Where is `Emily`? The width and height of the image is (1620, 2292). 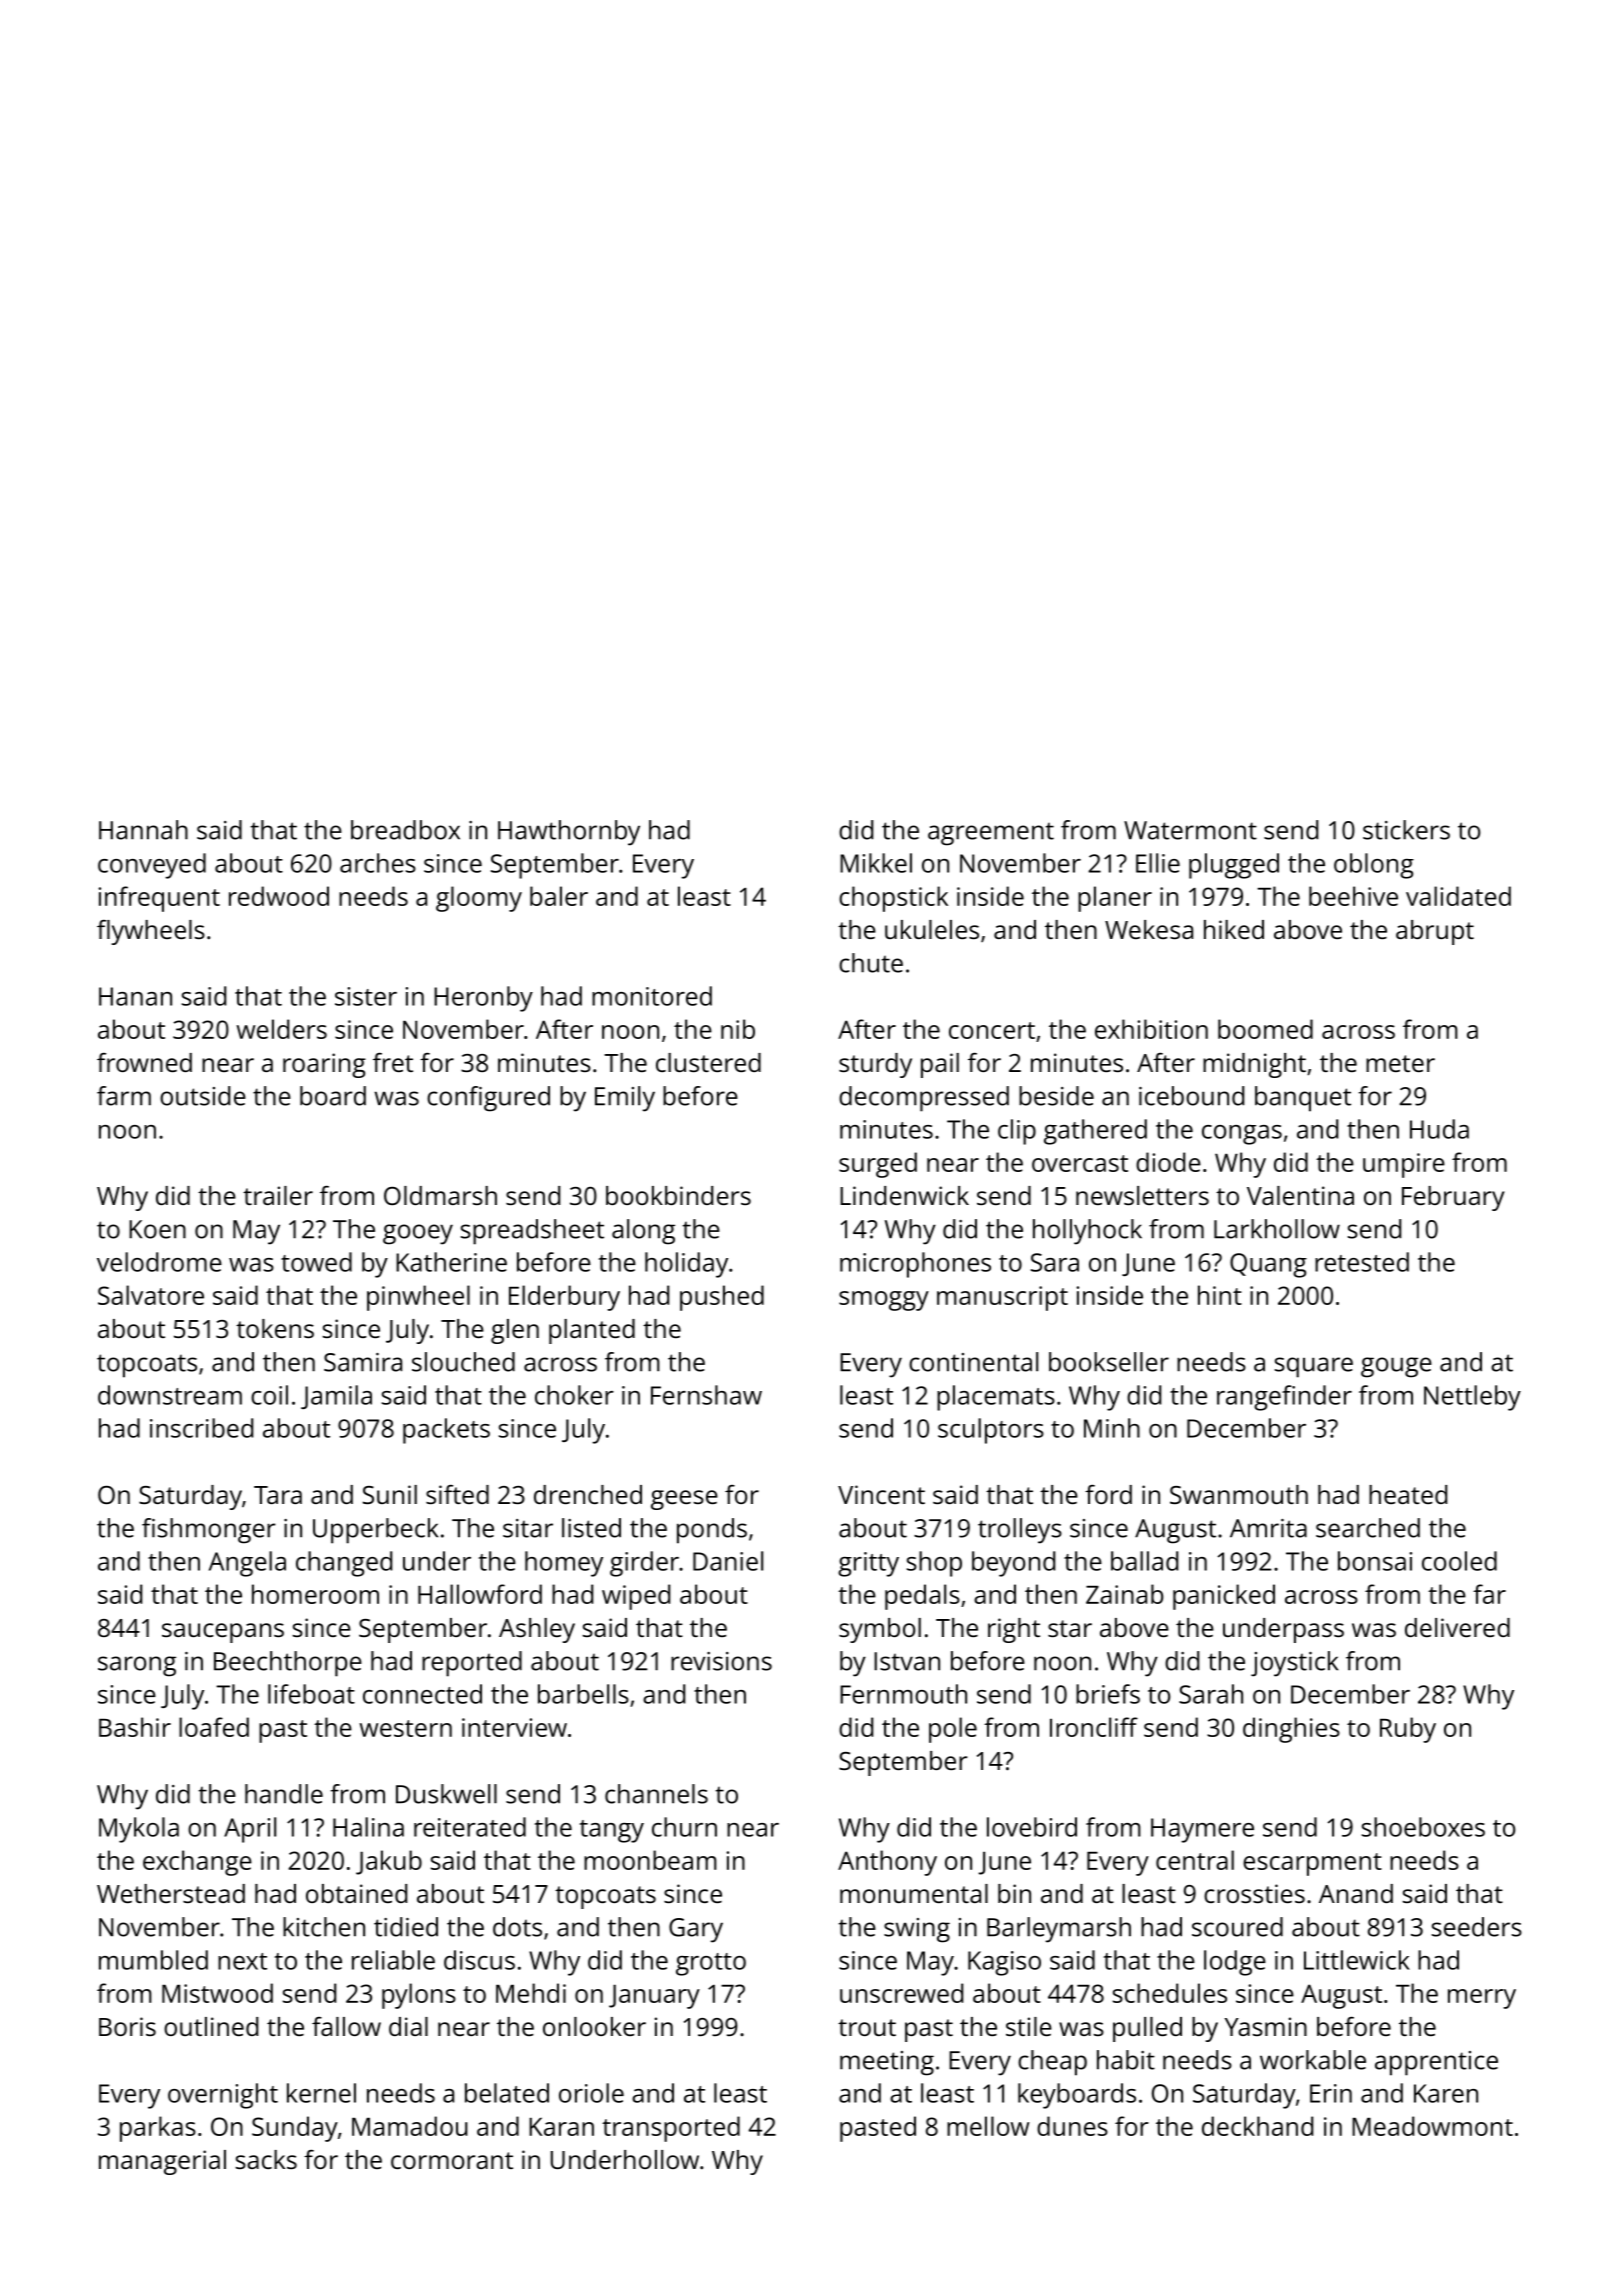
Emily is located at coordinates (625, 1099).
